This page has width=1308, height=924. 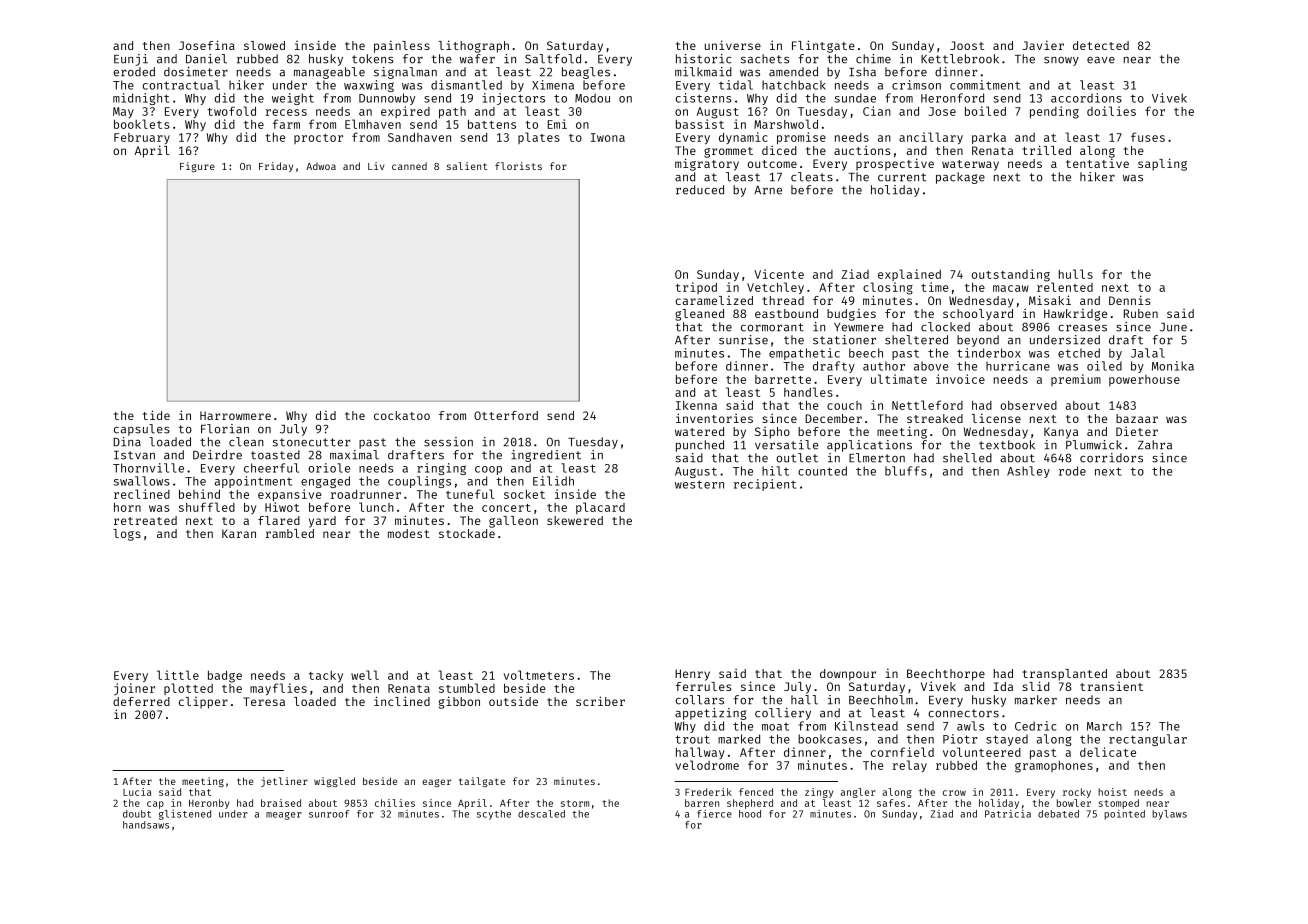 I want to click on gleaned, so click(x=699, y=315).
